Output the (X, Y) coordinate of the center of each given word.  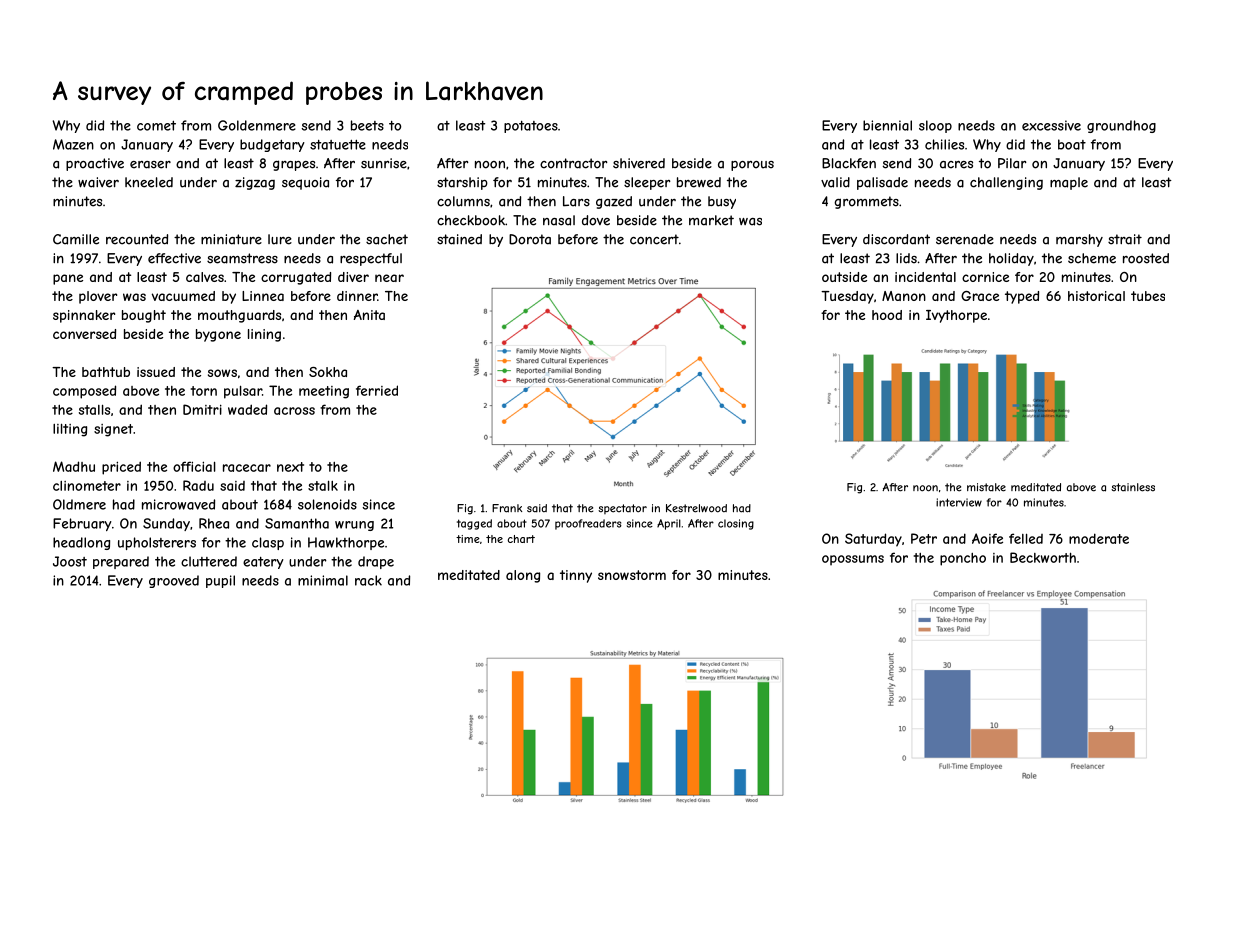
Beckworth (1043, 557)
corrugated (296, 278)
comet (156, 126)
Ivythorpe (956, 316)
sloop (935, 126)
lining (264, 335)
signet (113, 430)
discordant (896, 239)
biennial (887, 125)
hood (887, 315)
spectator (622, 509)
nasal (559, 220)
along (523, 576)
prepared (121, 562)
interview (959, 502)
